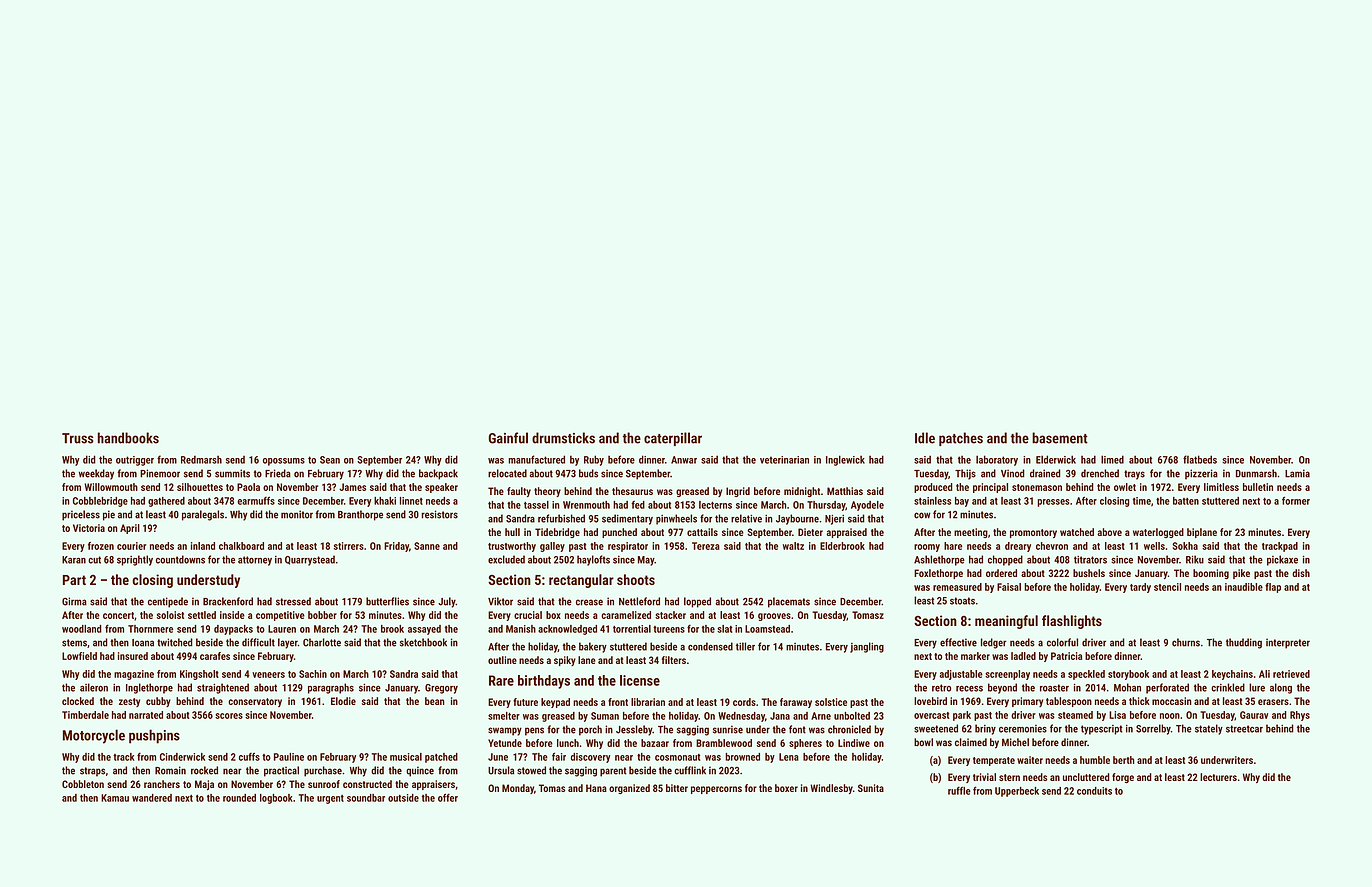 This screenshot has width=1372, height=887. I want to click on pinwheels, so click(676, 519).
